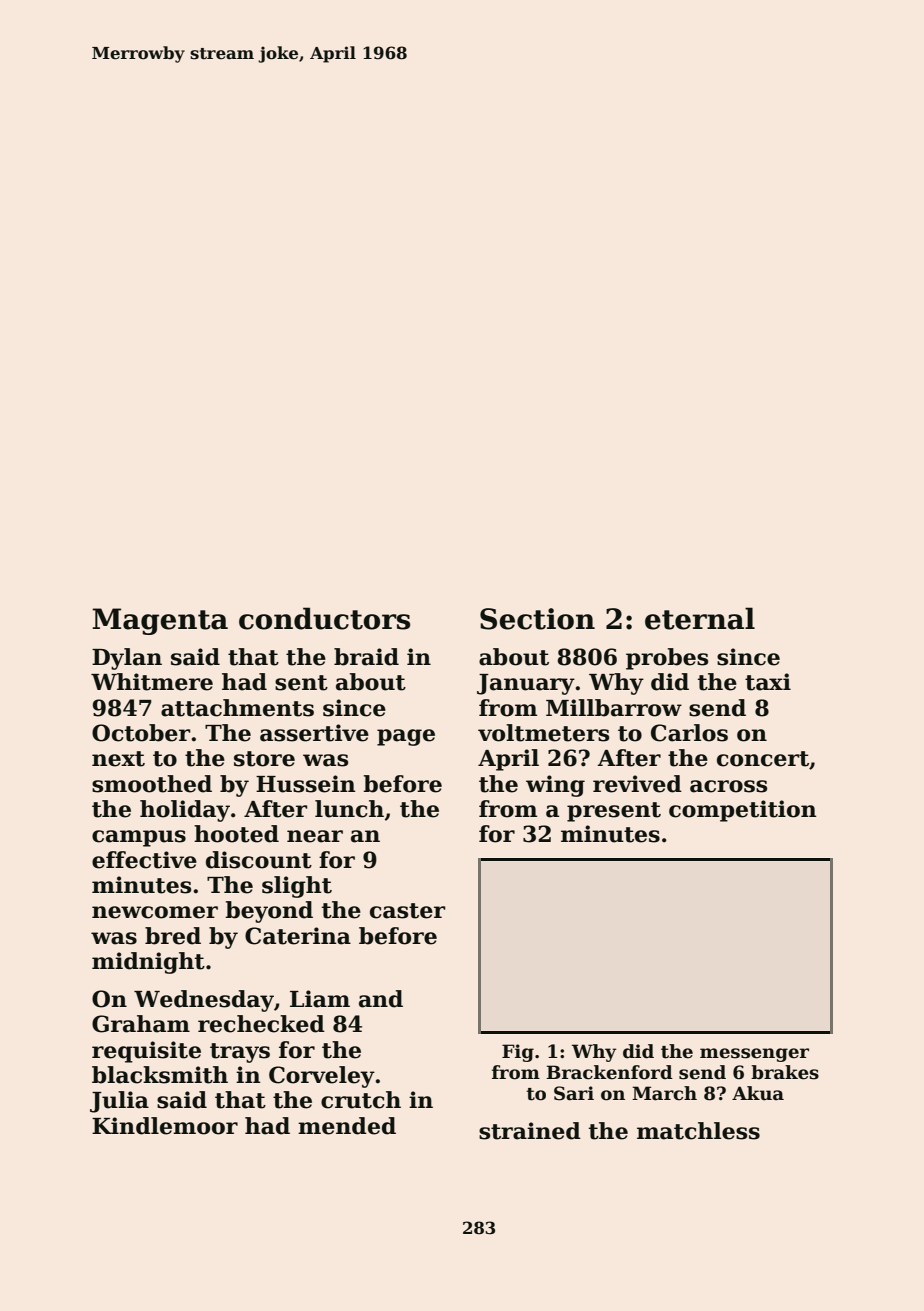 Image resolution: width=924 pixels, height=1311 pixels. What do you see at coordinates (381, 999) in the page?
I see `and` at bounding box center [381, 999].
